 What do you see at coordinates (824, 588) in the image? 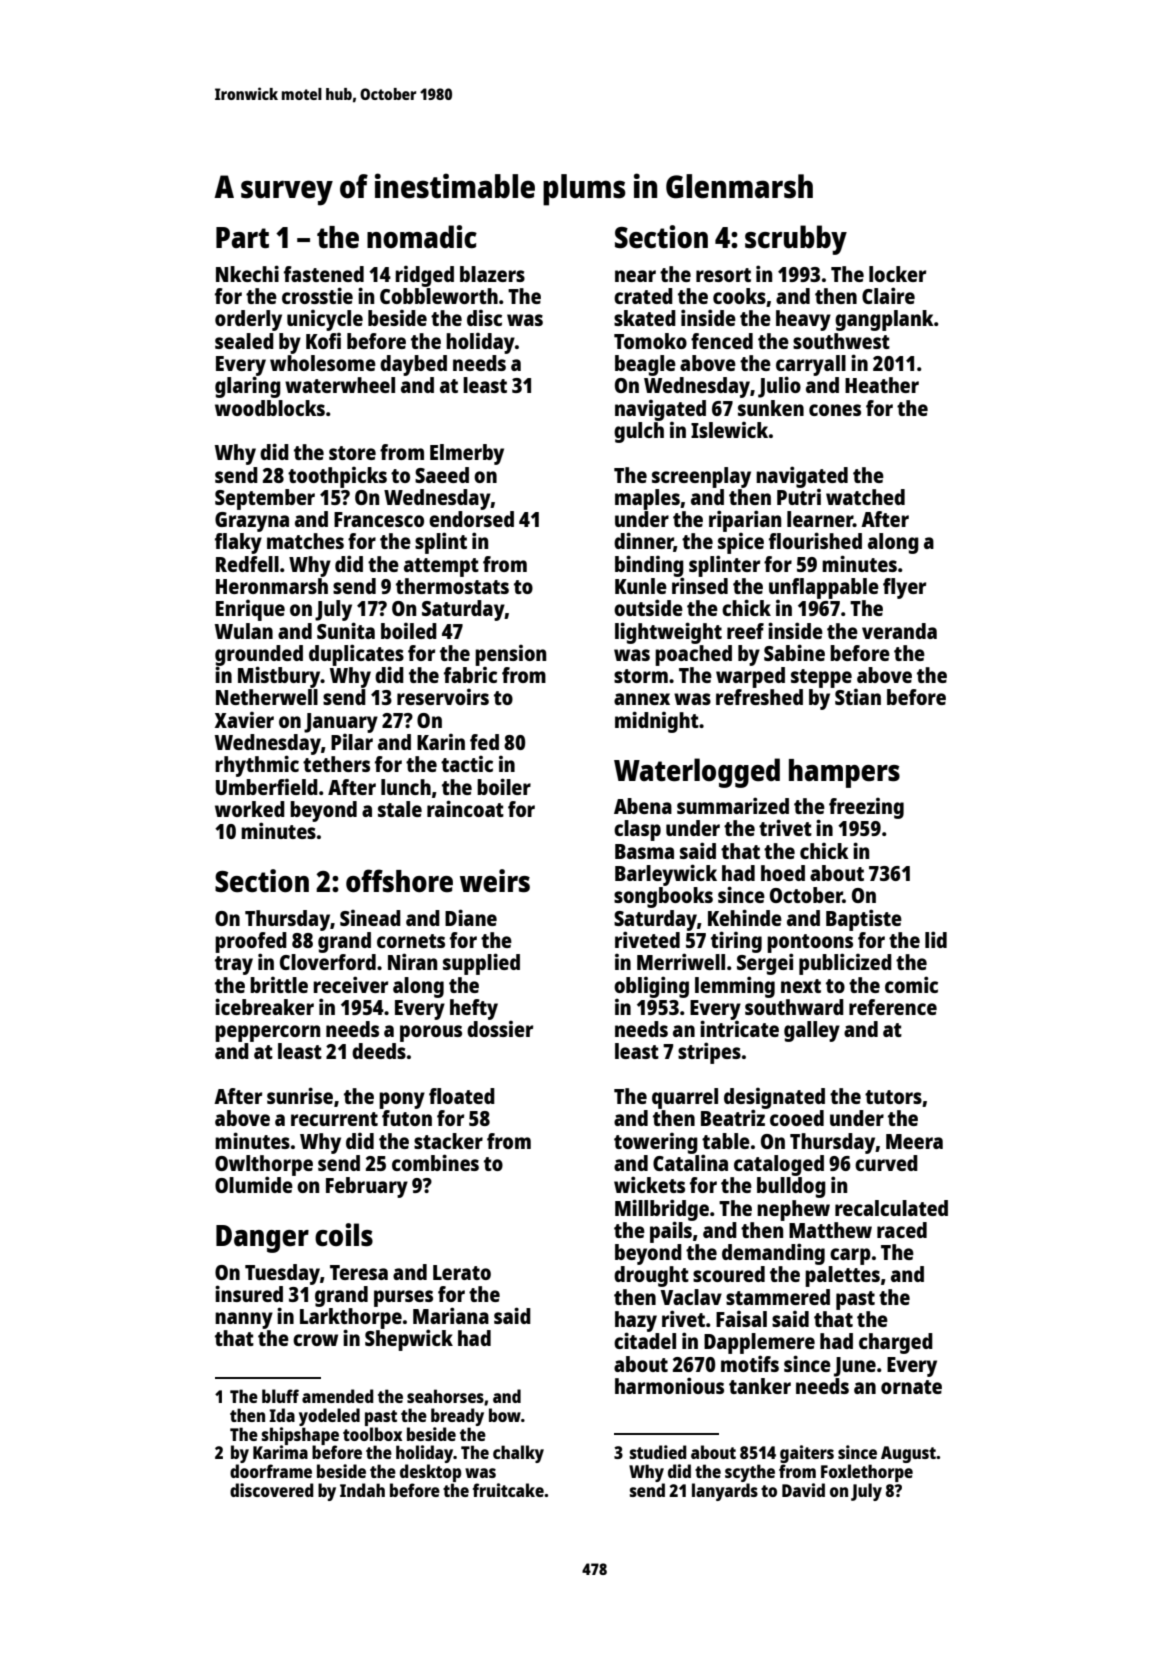
I see `unflappable` at bounding box center [824, 588].
